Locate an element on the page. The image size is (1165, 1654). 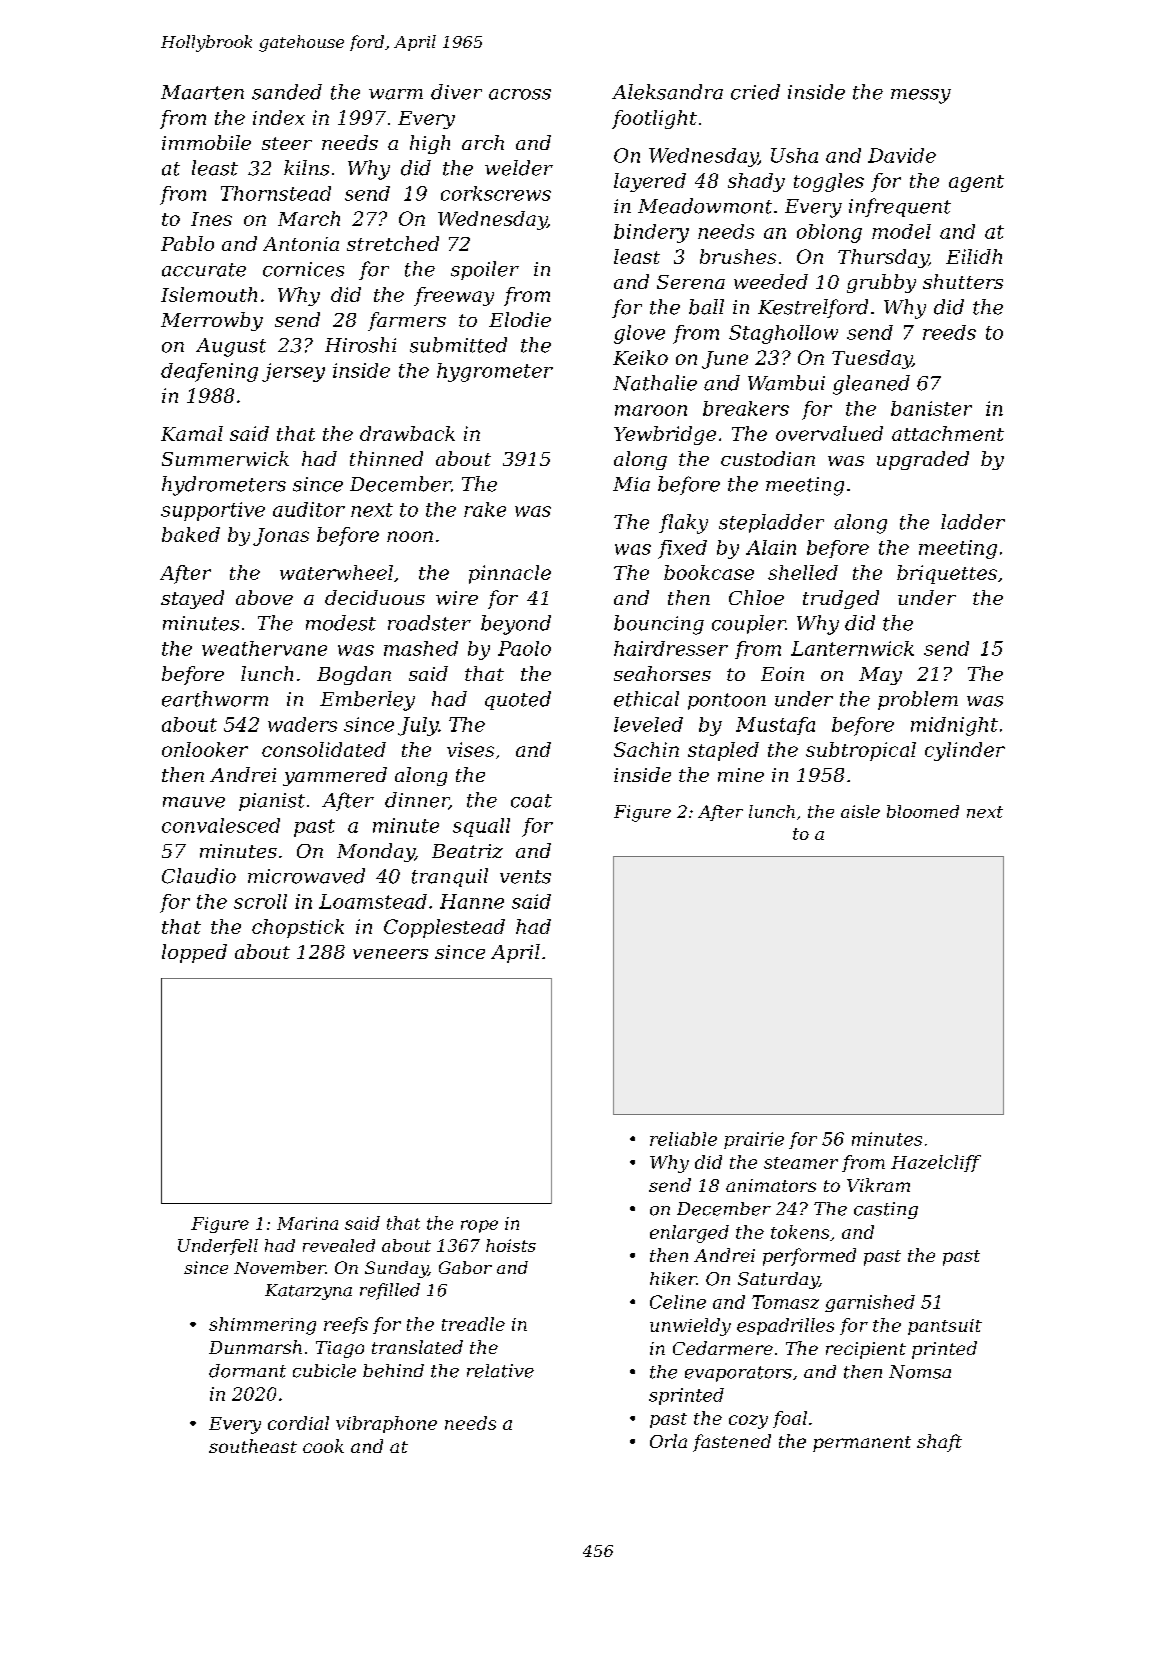
Maarten is located at coordinates (202, 92).
